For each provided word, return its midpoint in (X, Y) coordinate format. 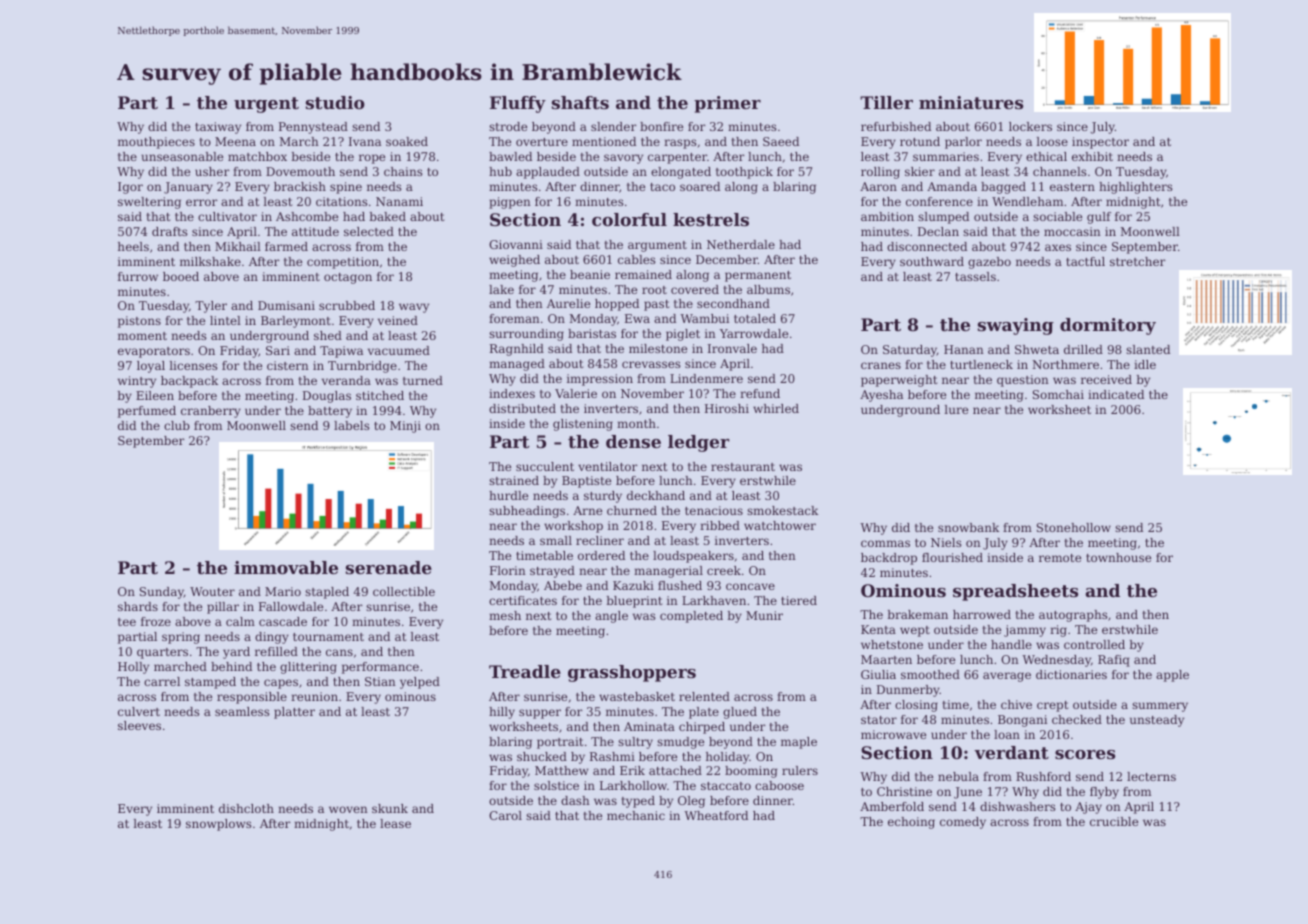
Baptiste (586, 482)
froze (156, 621)
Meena (235, 141)
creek (724, 570)
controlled (1094, 644)
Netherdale (741, 244)
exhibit (1092, 156)
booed (181, 276)
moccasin (1072, 231)
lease (395, 823)
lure (956, 409)
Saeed (781, 141)
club (177, 425)
